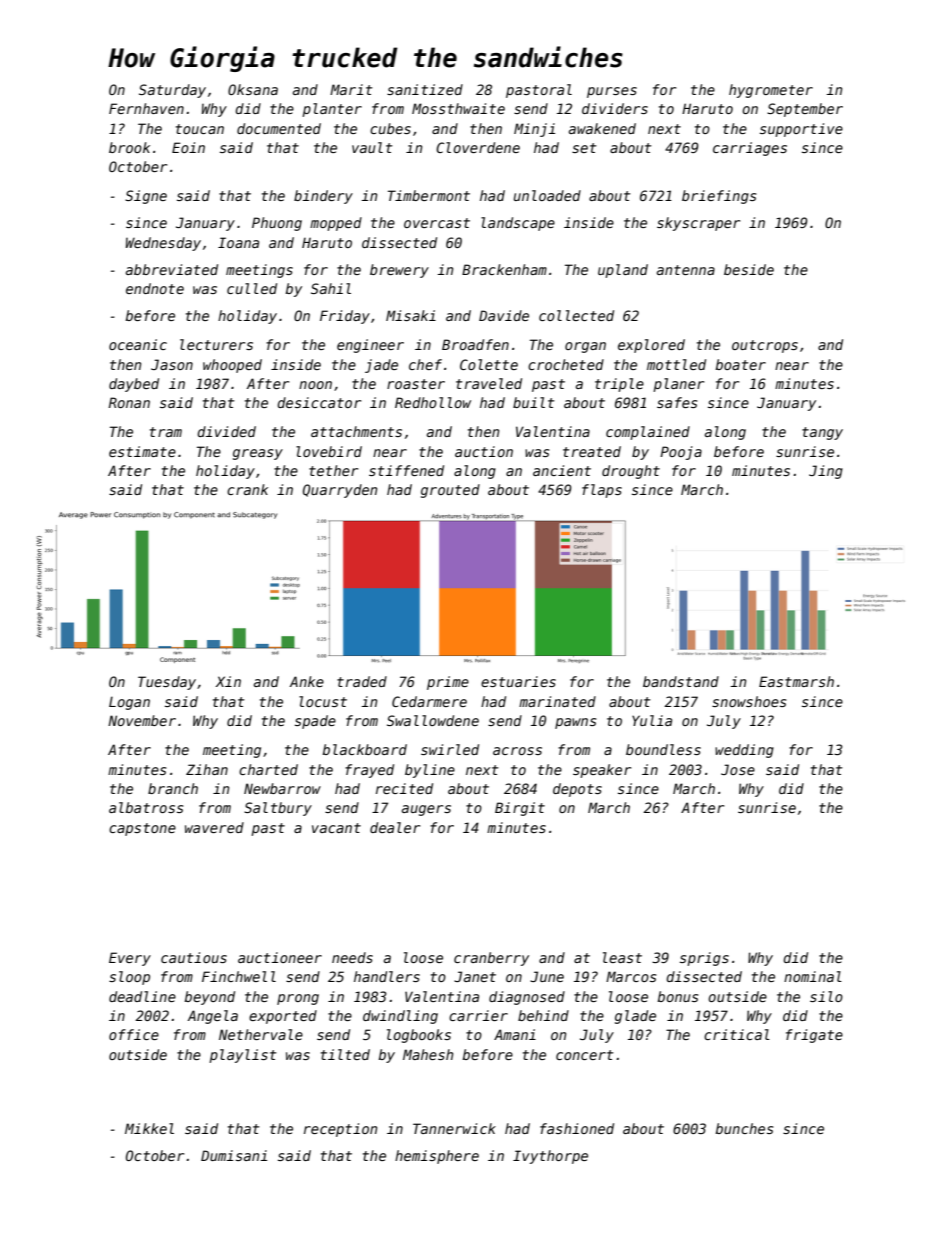 The width and height of the screenshot is (952, 1233). Describe the element at coordinates (822, 433) in the screenshot. I see `tangy` at that location.
